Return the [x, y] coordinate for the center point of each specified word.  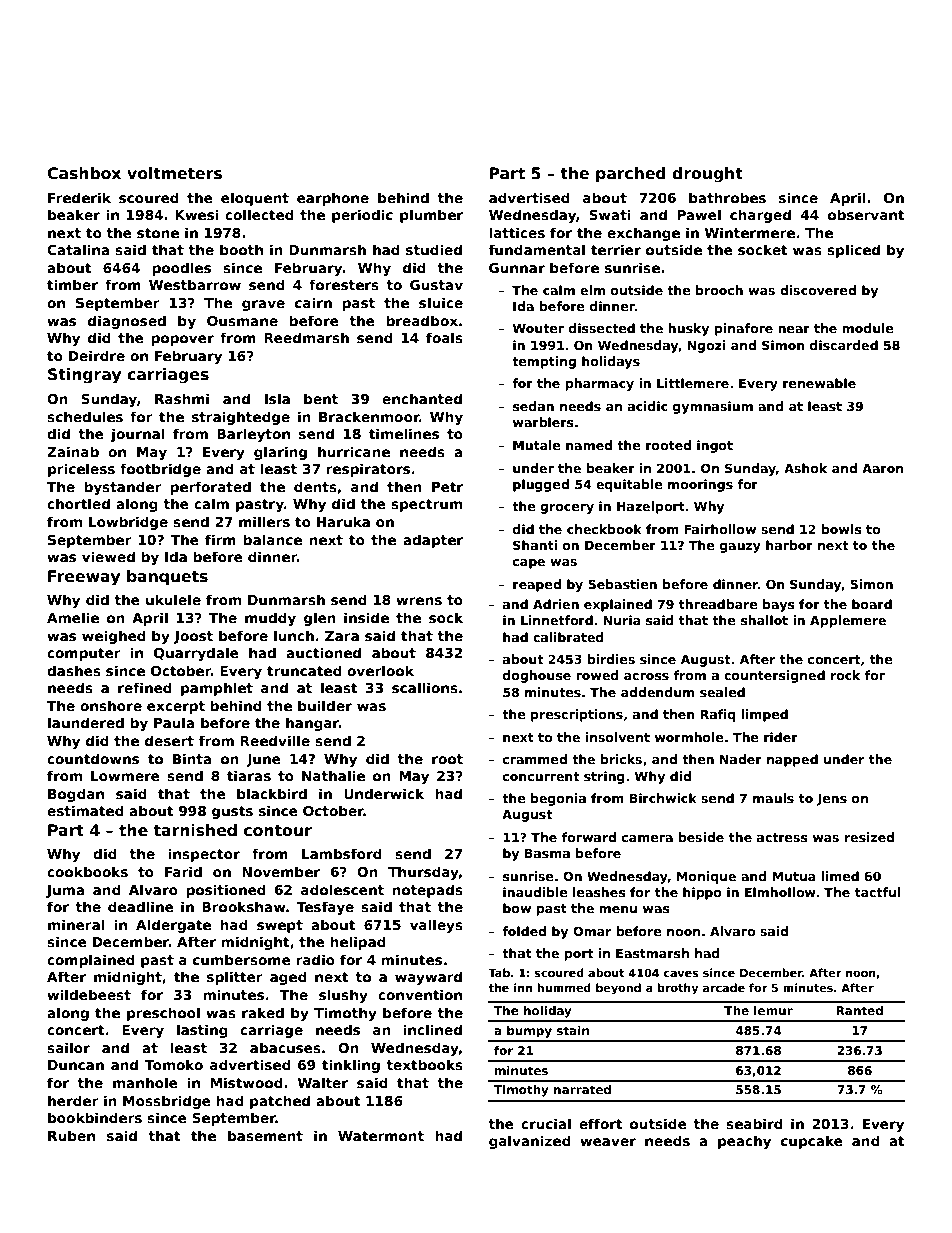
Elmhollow [780, 892]
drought [707, 175]
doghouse [537, 676]
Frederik [79, 197]
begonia [558, 799]
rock [845, 675]
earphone [333, 199]
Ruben [71, 1135]
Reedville [275, 740]
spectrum [426, 505]
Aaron [882, 468]
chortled [78, 503]
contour [278, 831]
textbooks [424, 1064]
